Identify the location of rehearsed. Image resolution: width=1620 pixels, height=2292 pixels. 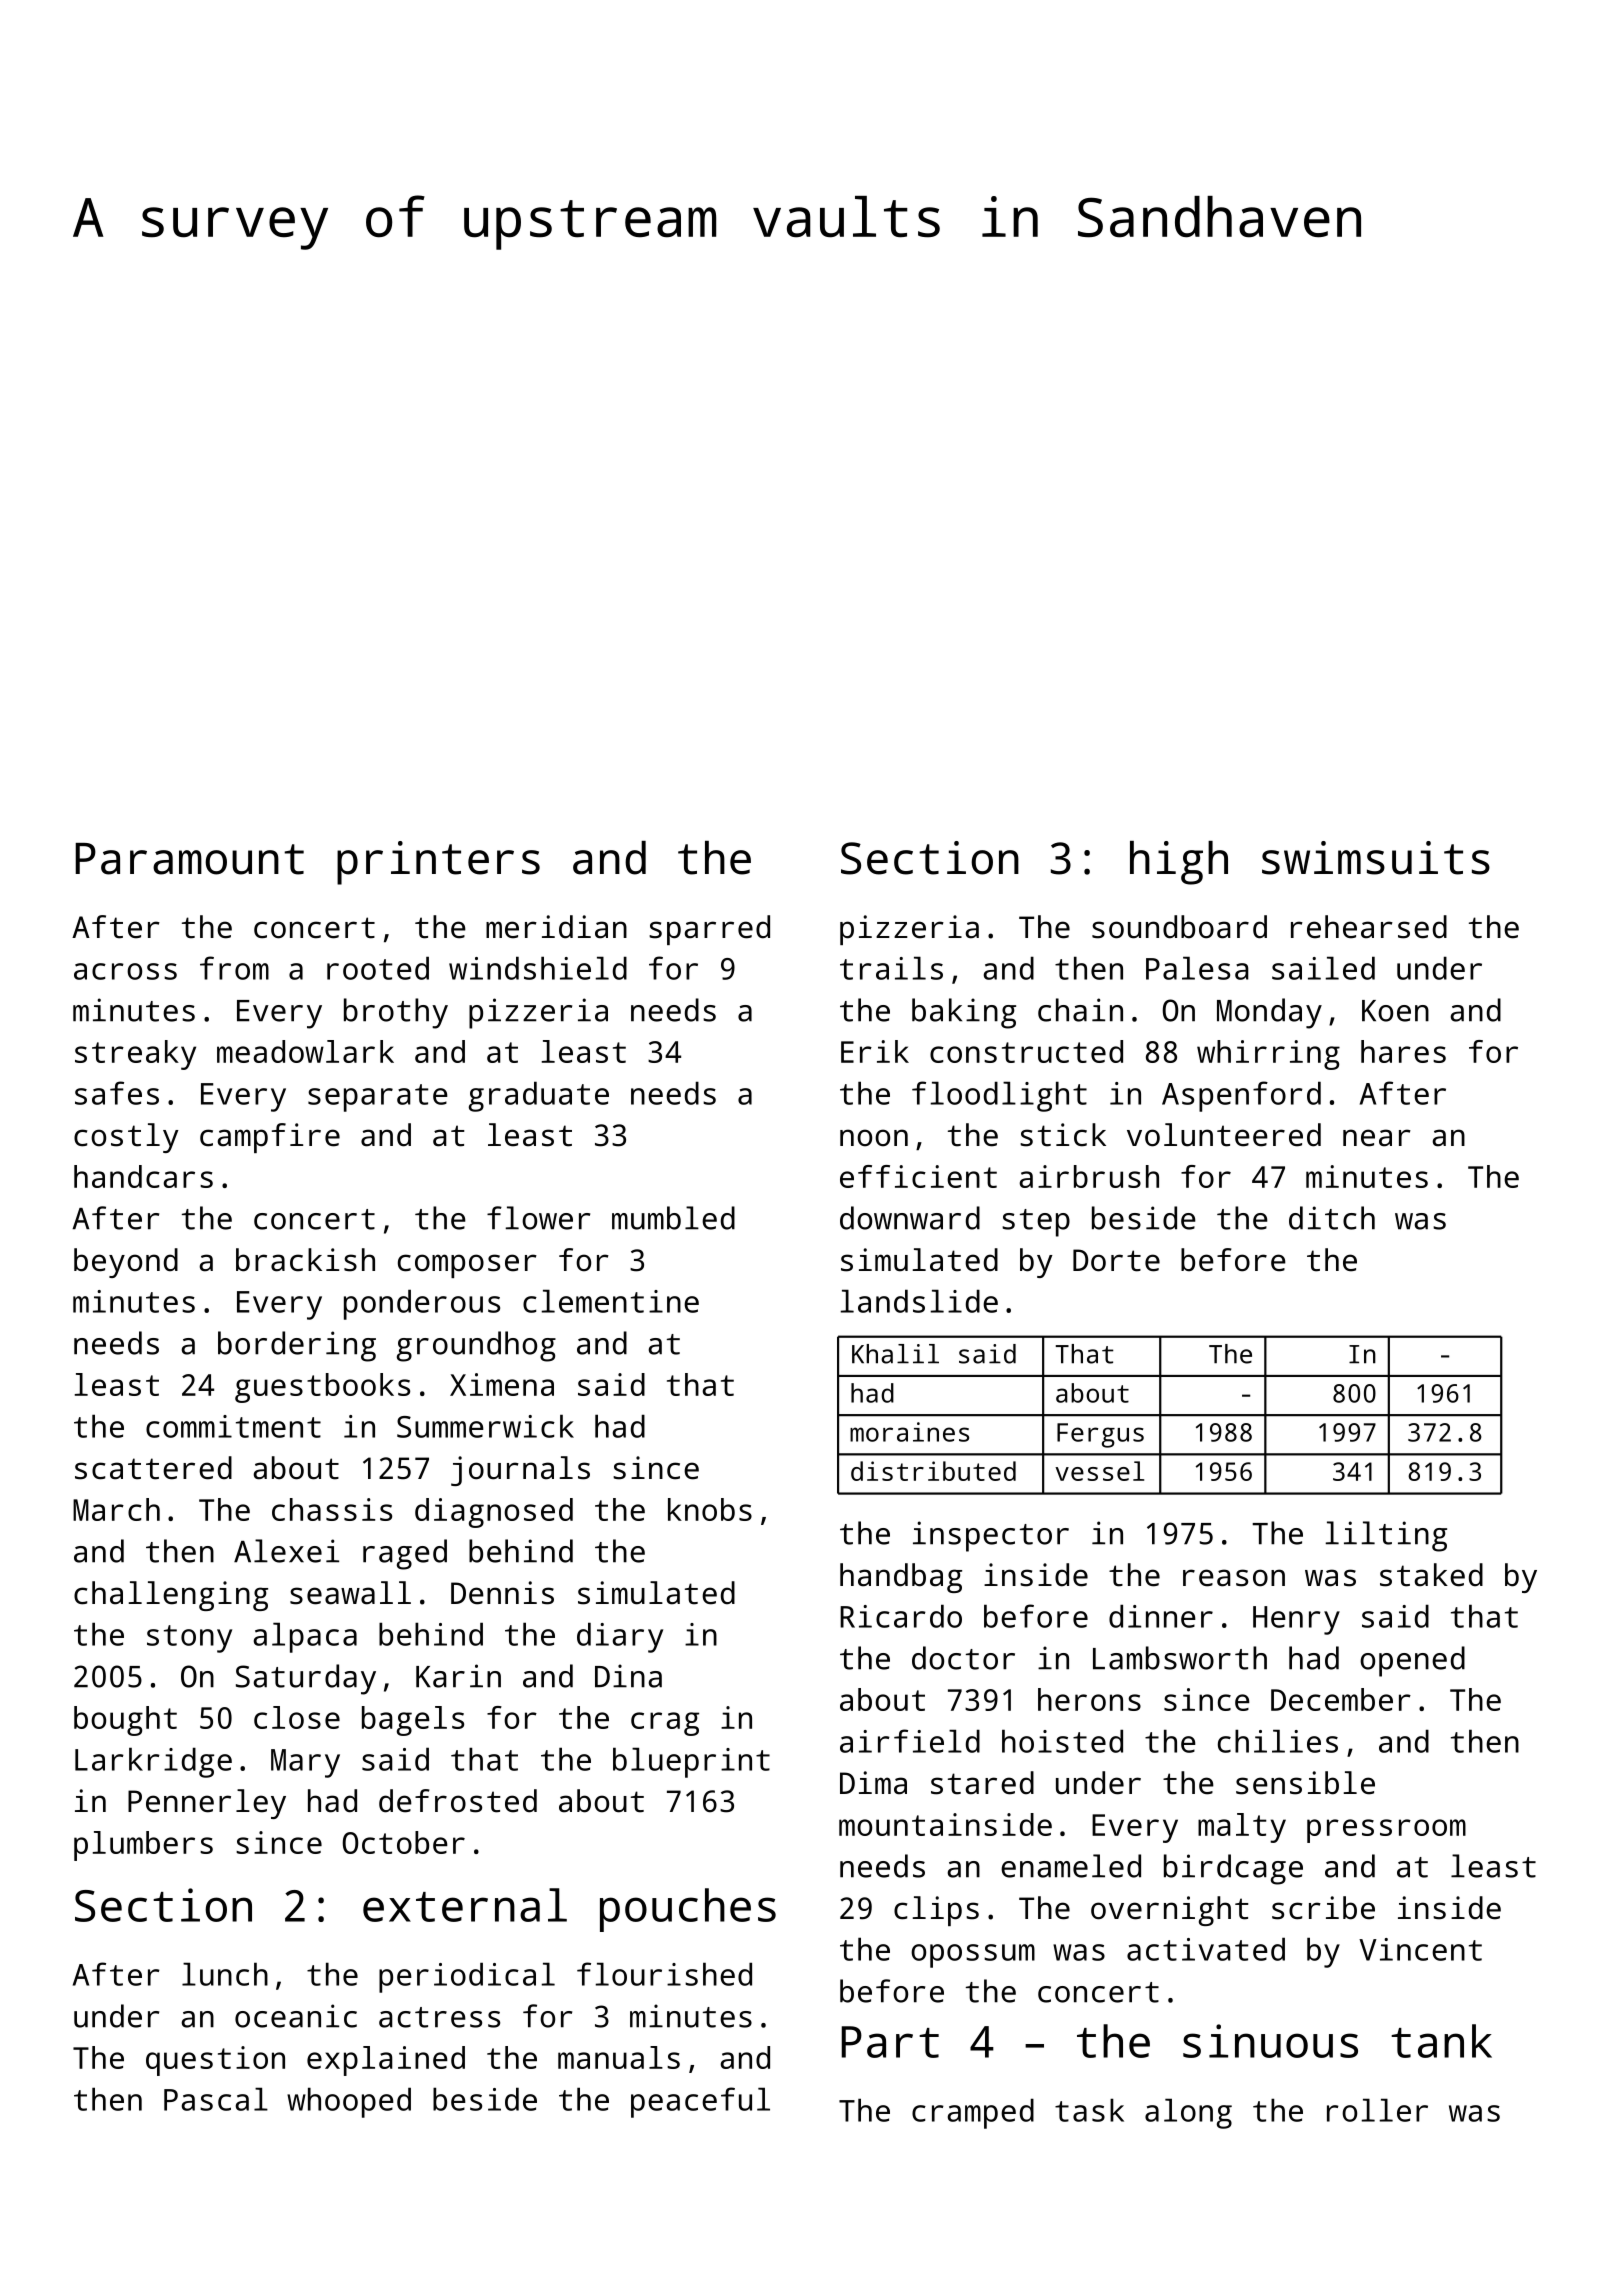
(1369, 927).
